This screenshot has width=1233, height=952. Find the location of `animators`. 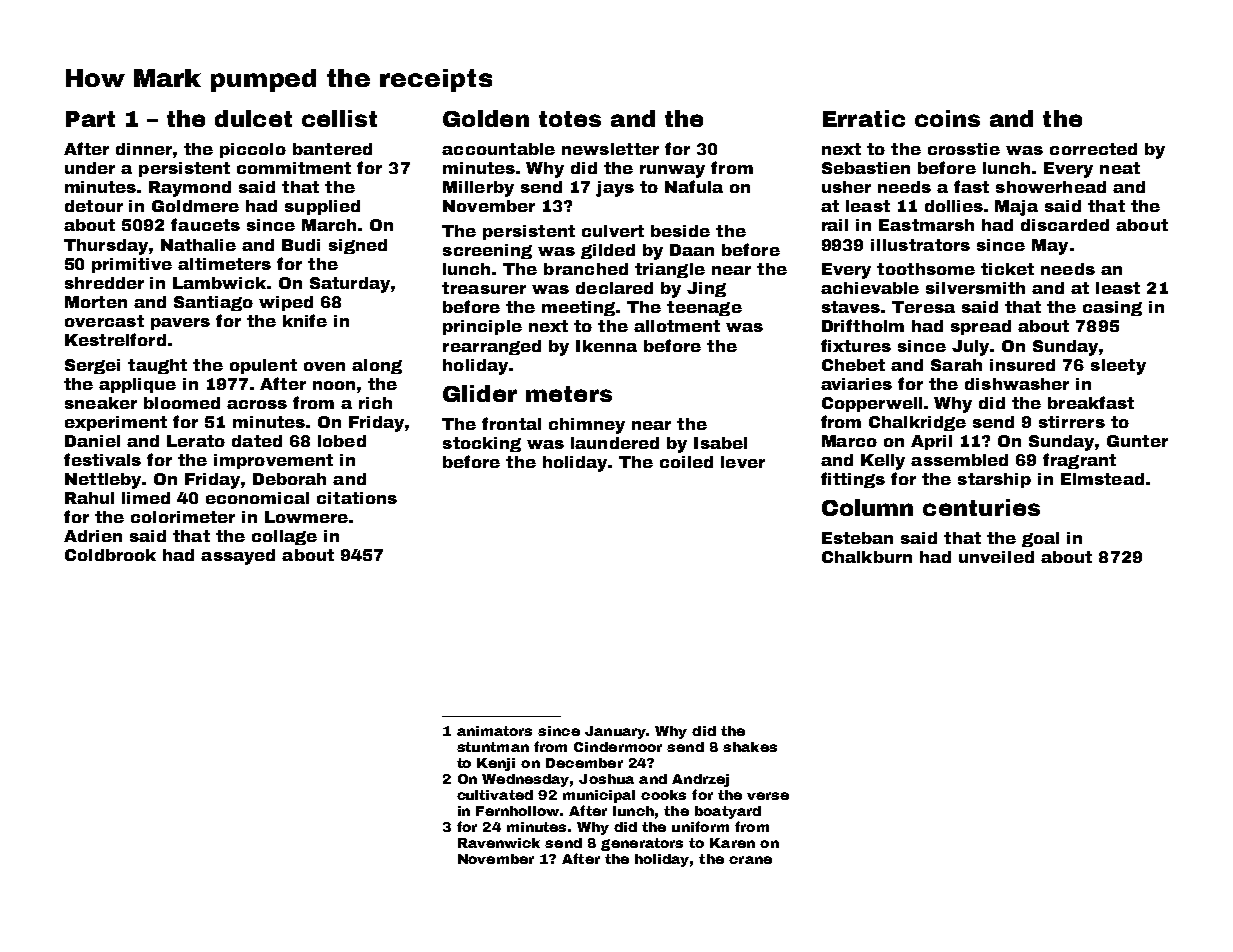

animators is located at coordinates (494, 731).
